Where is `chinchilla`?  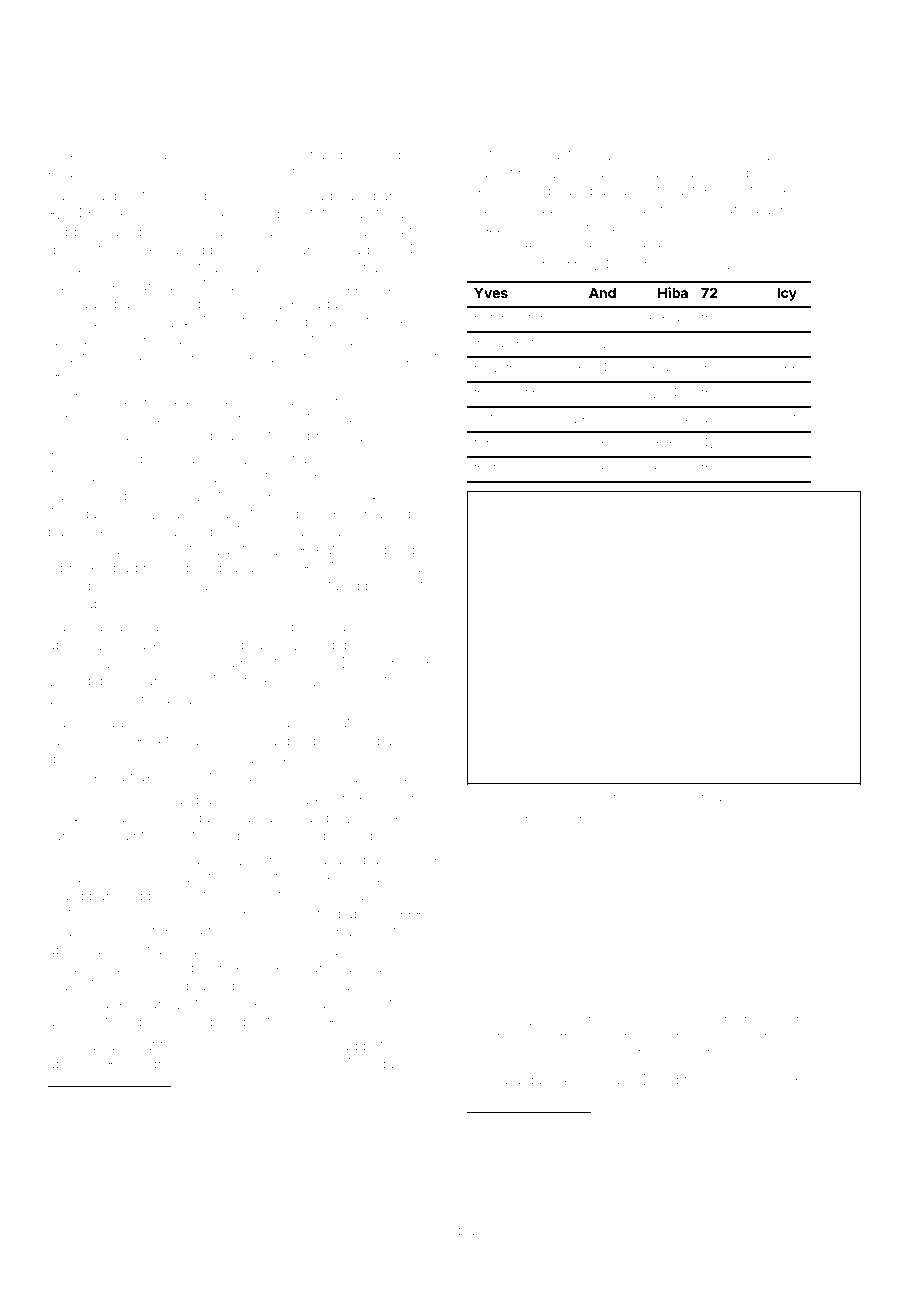
chinchilla is located at coordinates (389, 567).
